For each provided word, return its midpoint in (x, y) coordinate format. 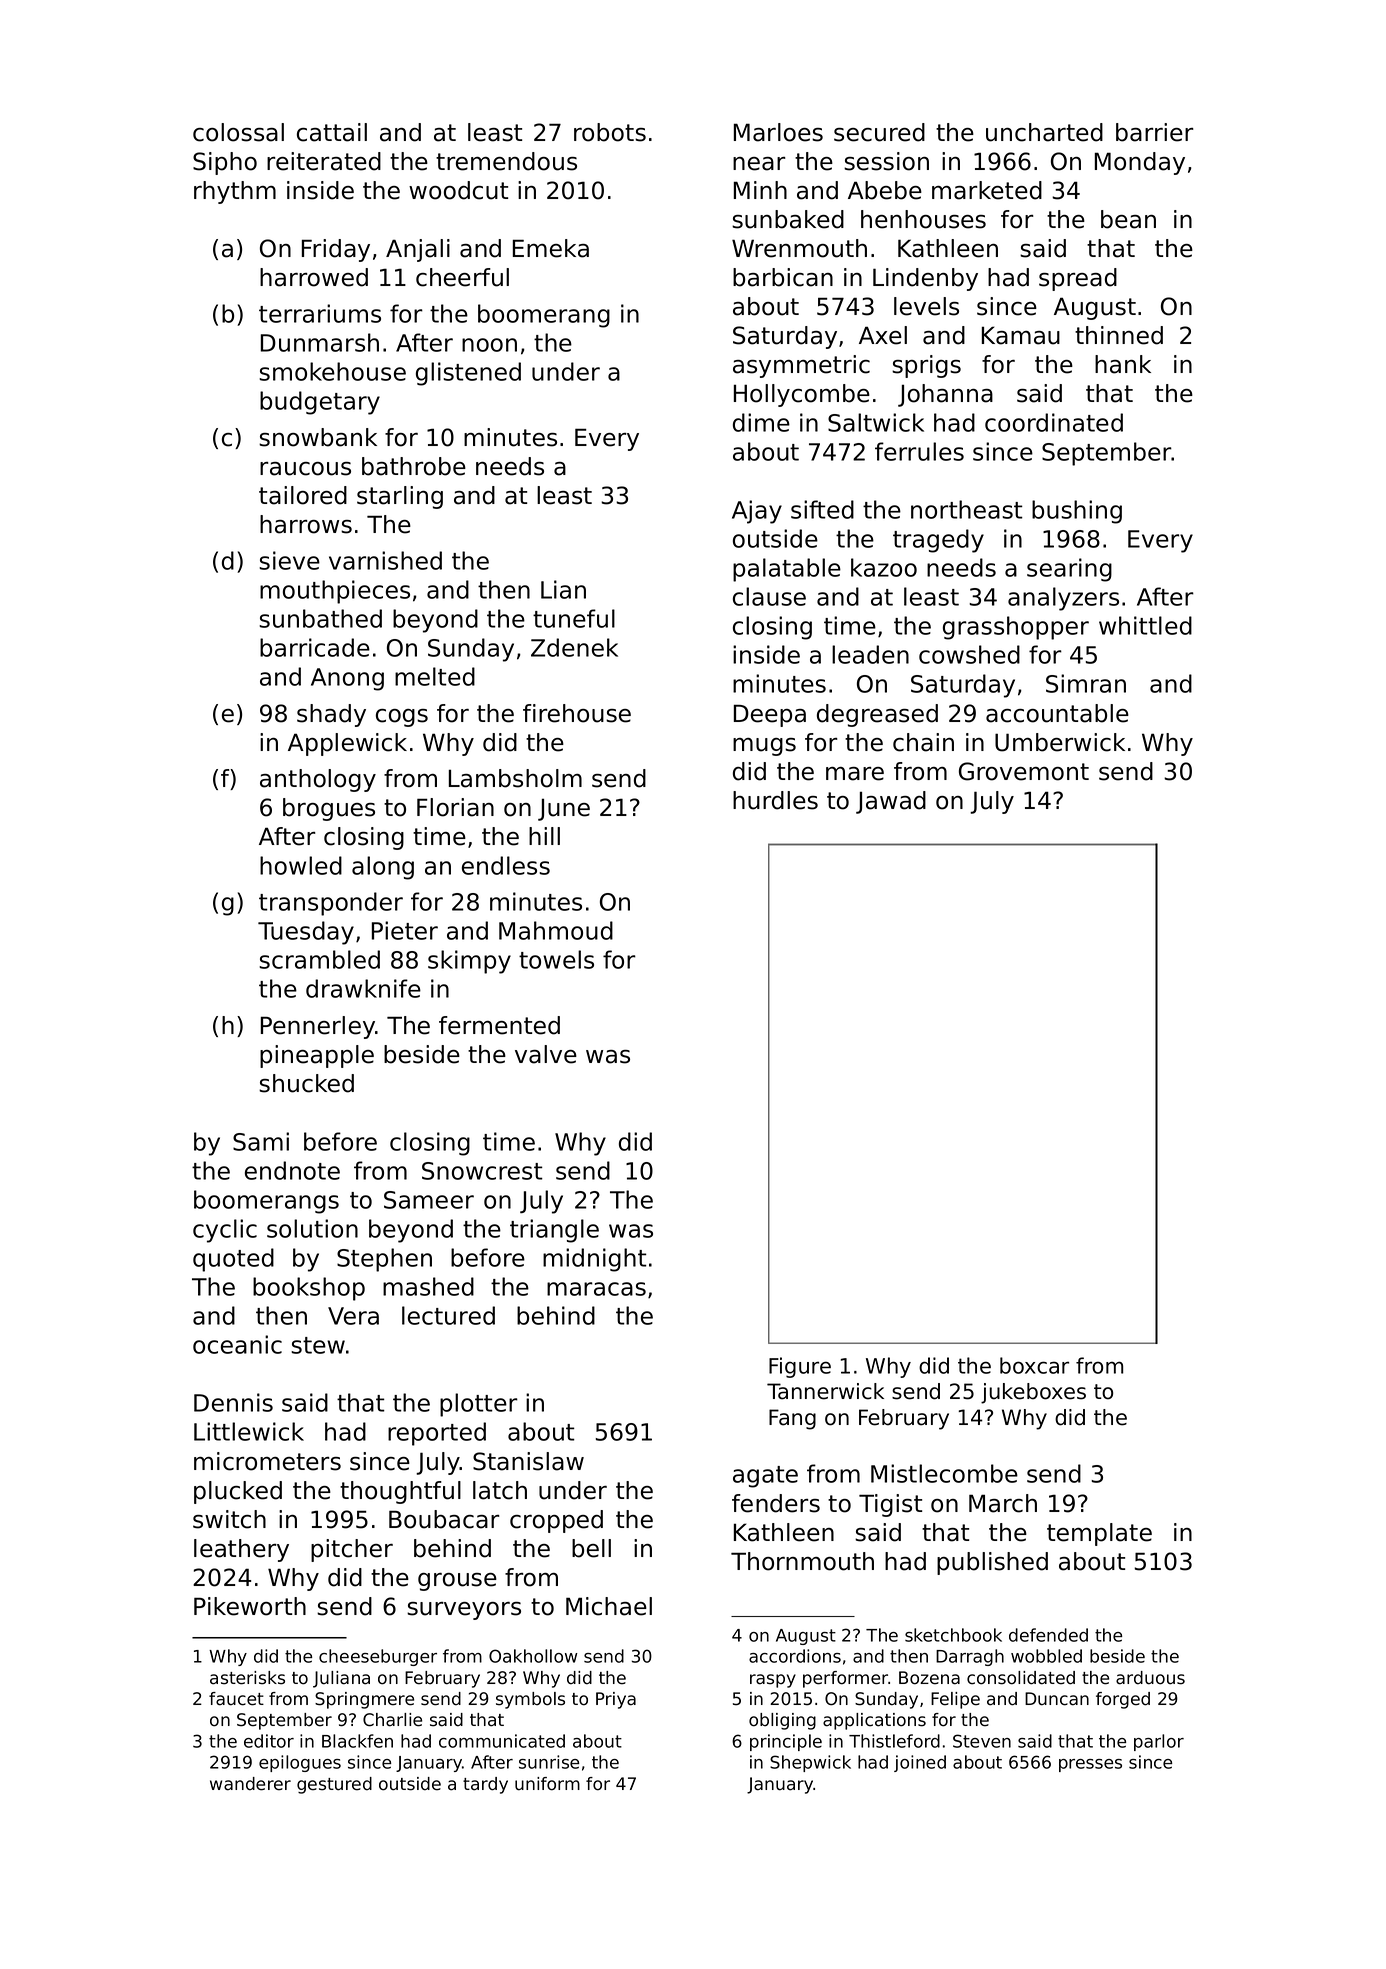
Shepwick (810, 1763)
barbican (783, 277)
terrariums (320, 313)
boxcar (1034, 1365)
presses (1090, 1765)
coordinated (1054, 422)
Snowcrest (482, 1171)
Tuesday (306, 933)
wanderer (250, 1784)
